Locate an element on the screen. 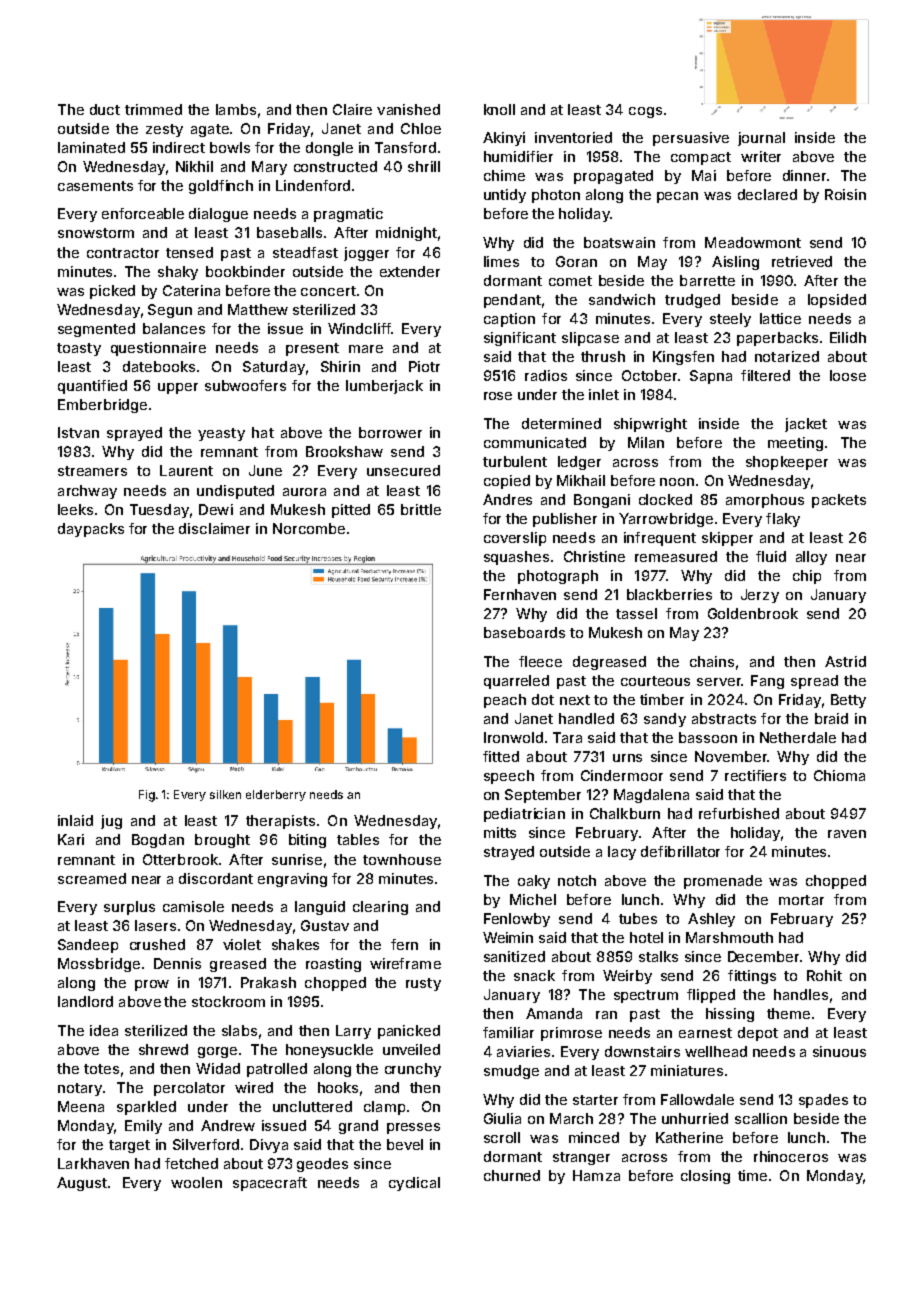  smudge is located at coordinates (511, 1072).
